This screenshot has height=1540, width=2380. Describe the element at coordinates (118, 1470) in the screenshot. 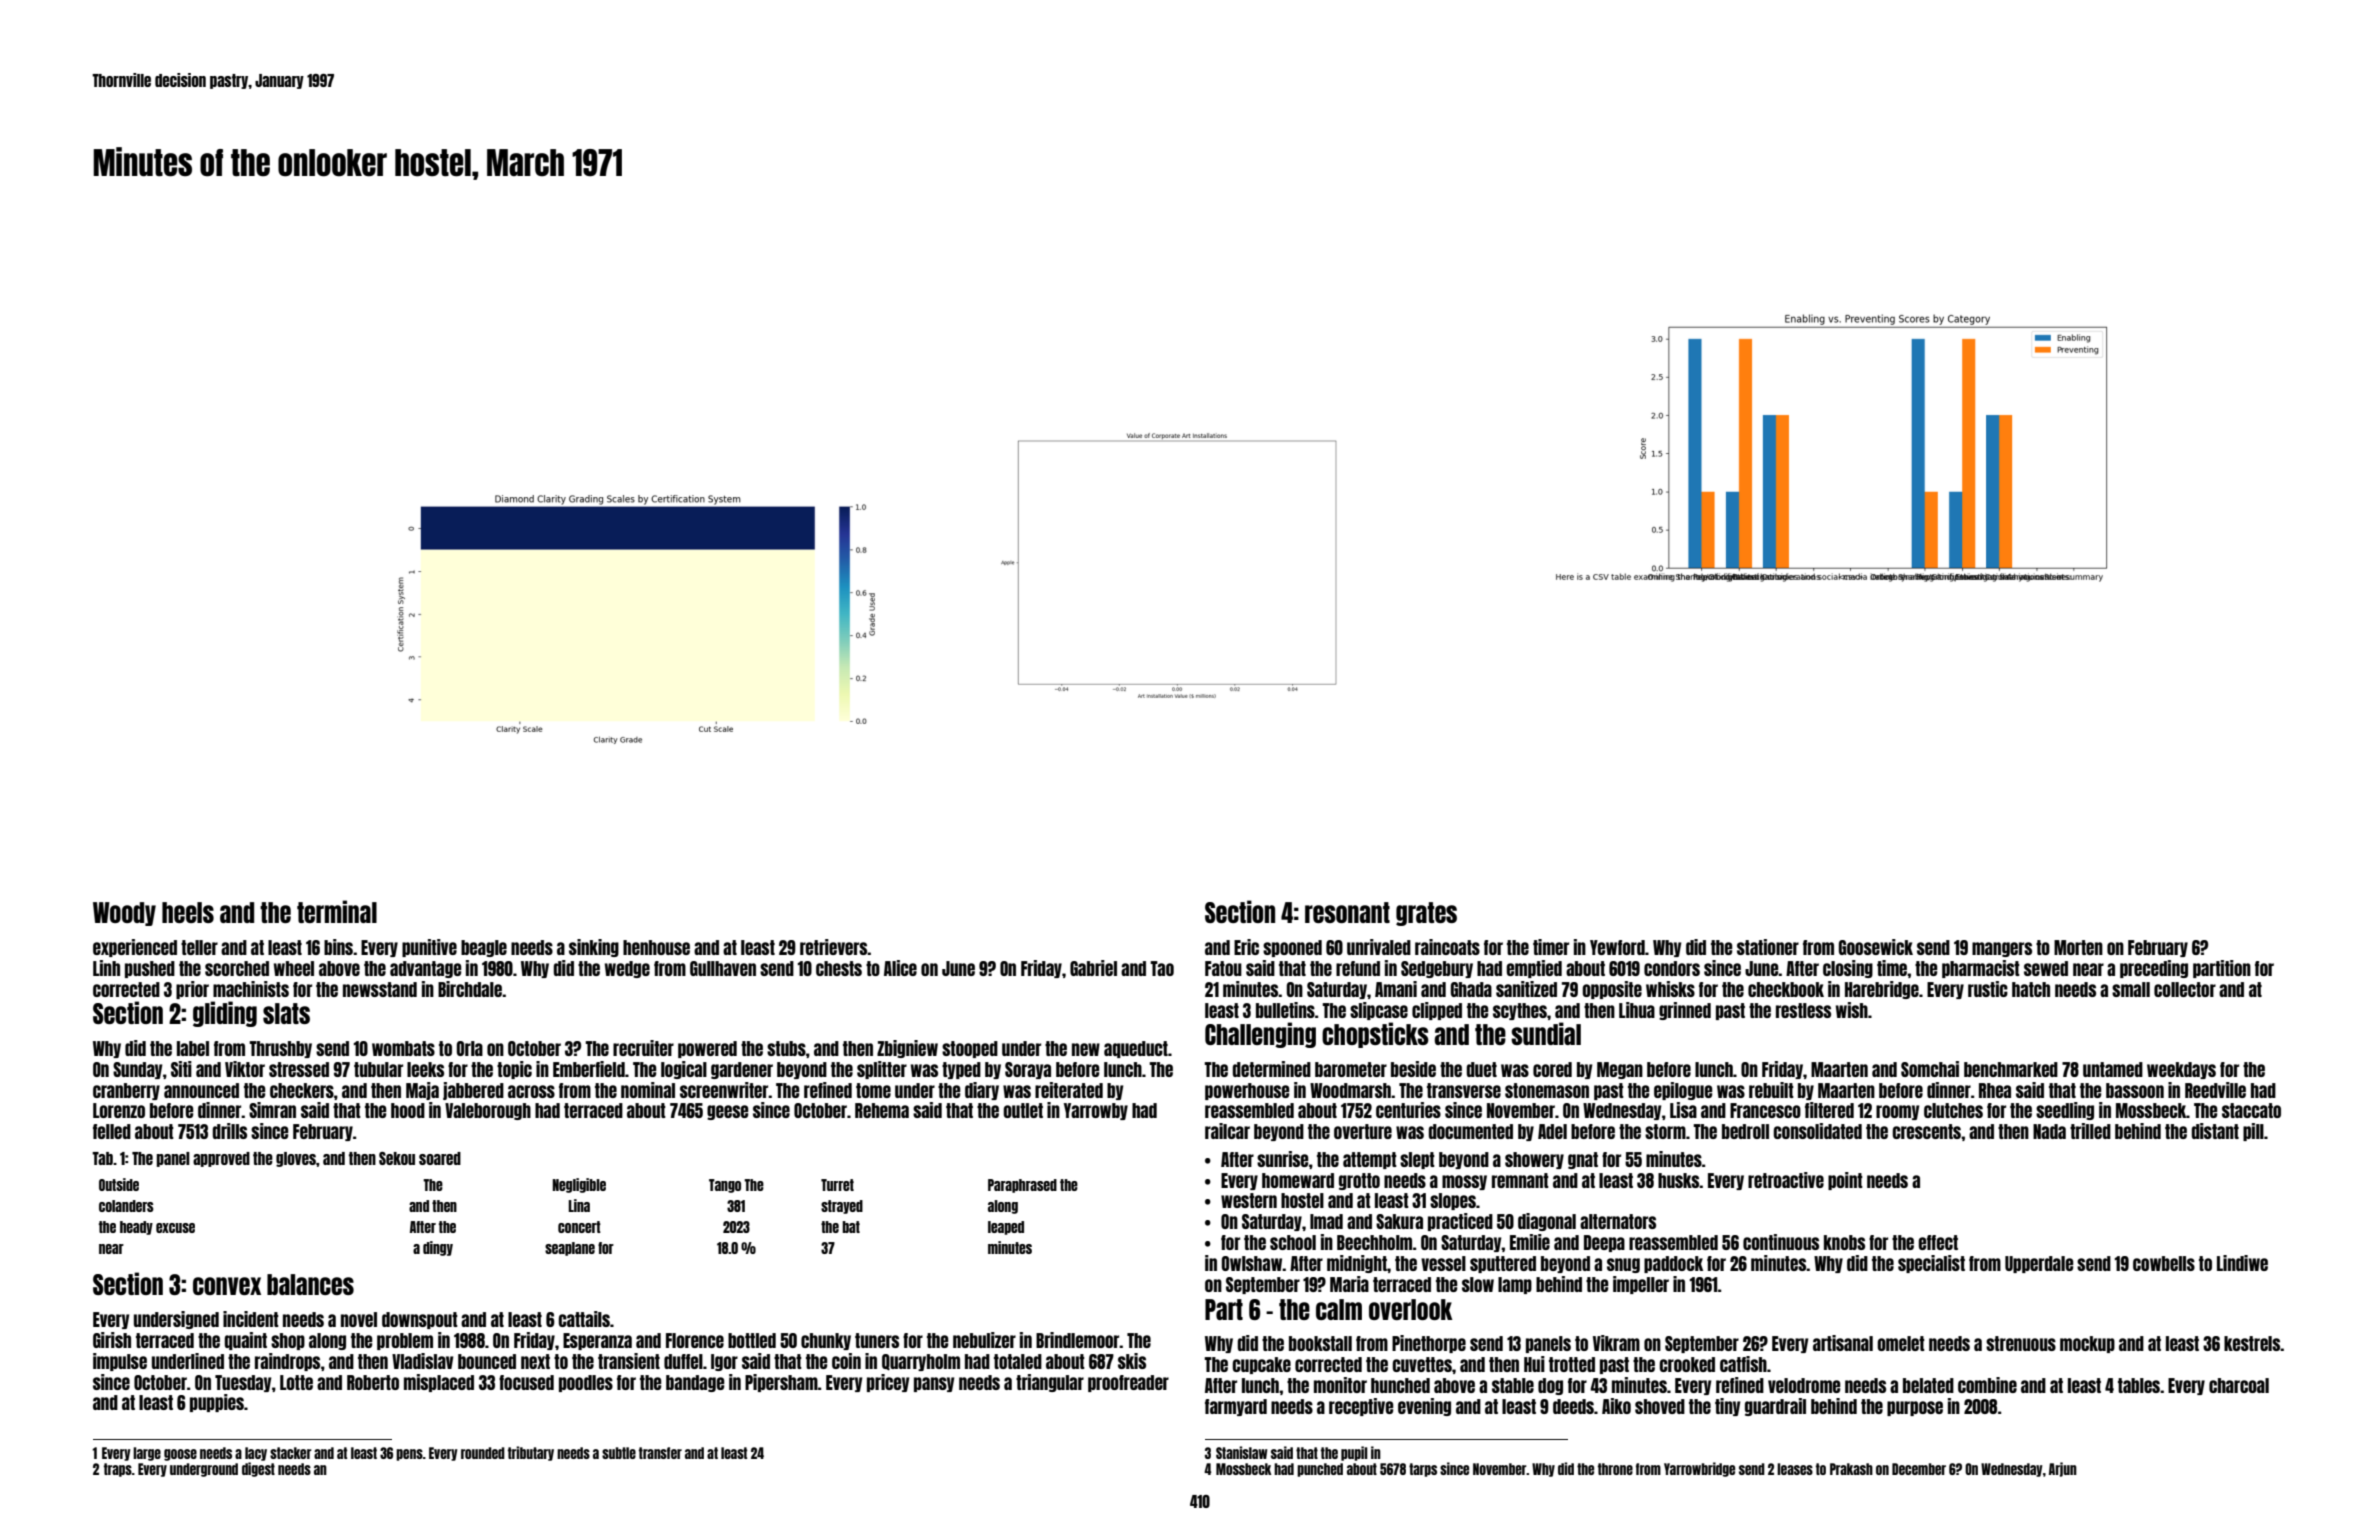

I see `traps` at that location.
